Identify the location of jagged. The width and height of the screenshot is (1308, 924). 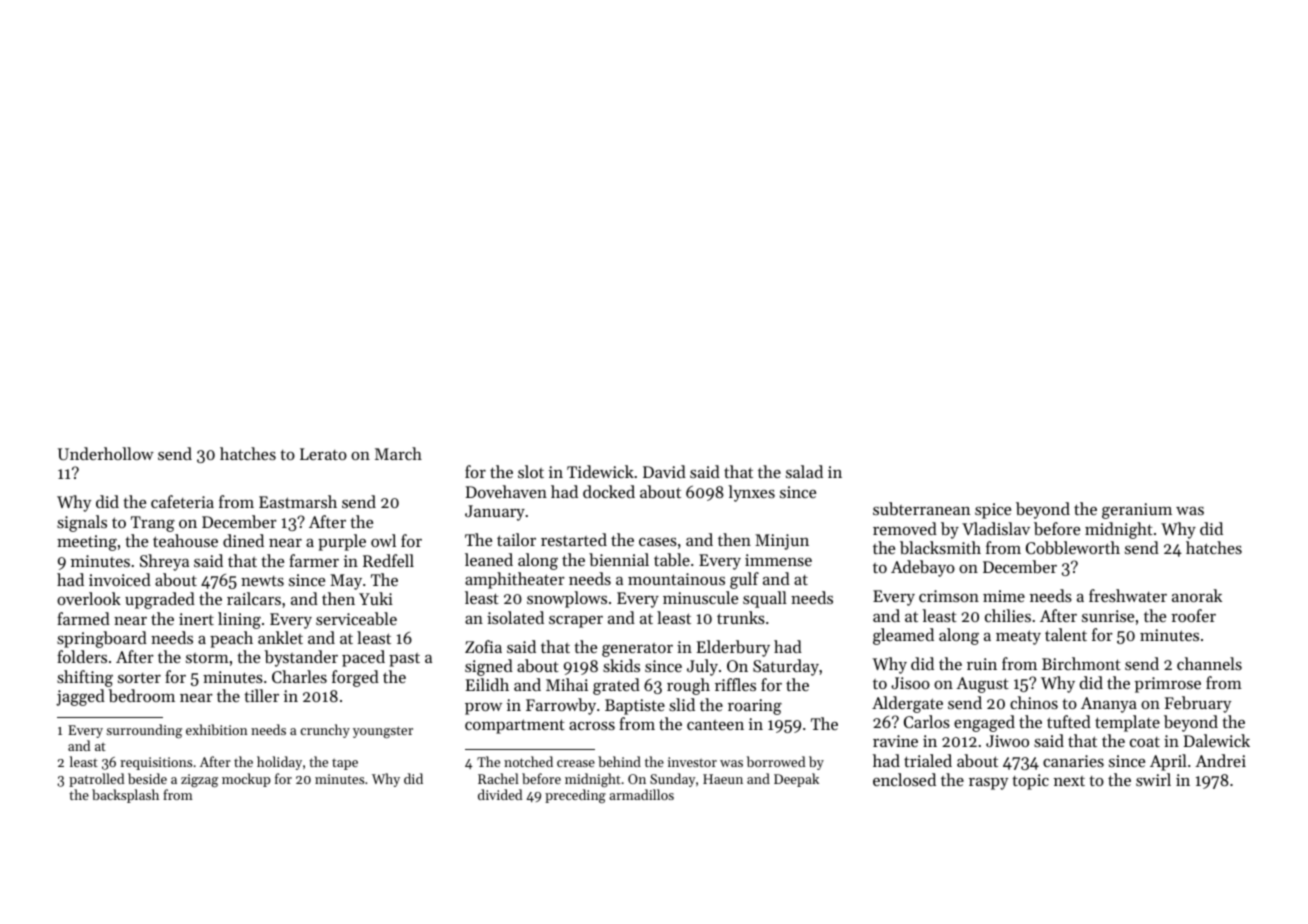
(80, 697).
